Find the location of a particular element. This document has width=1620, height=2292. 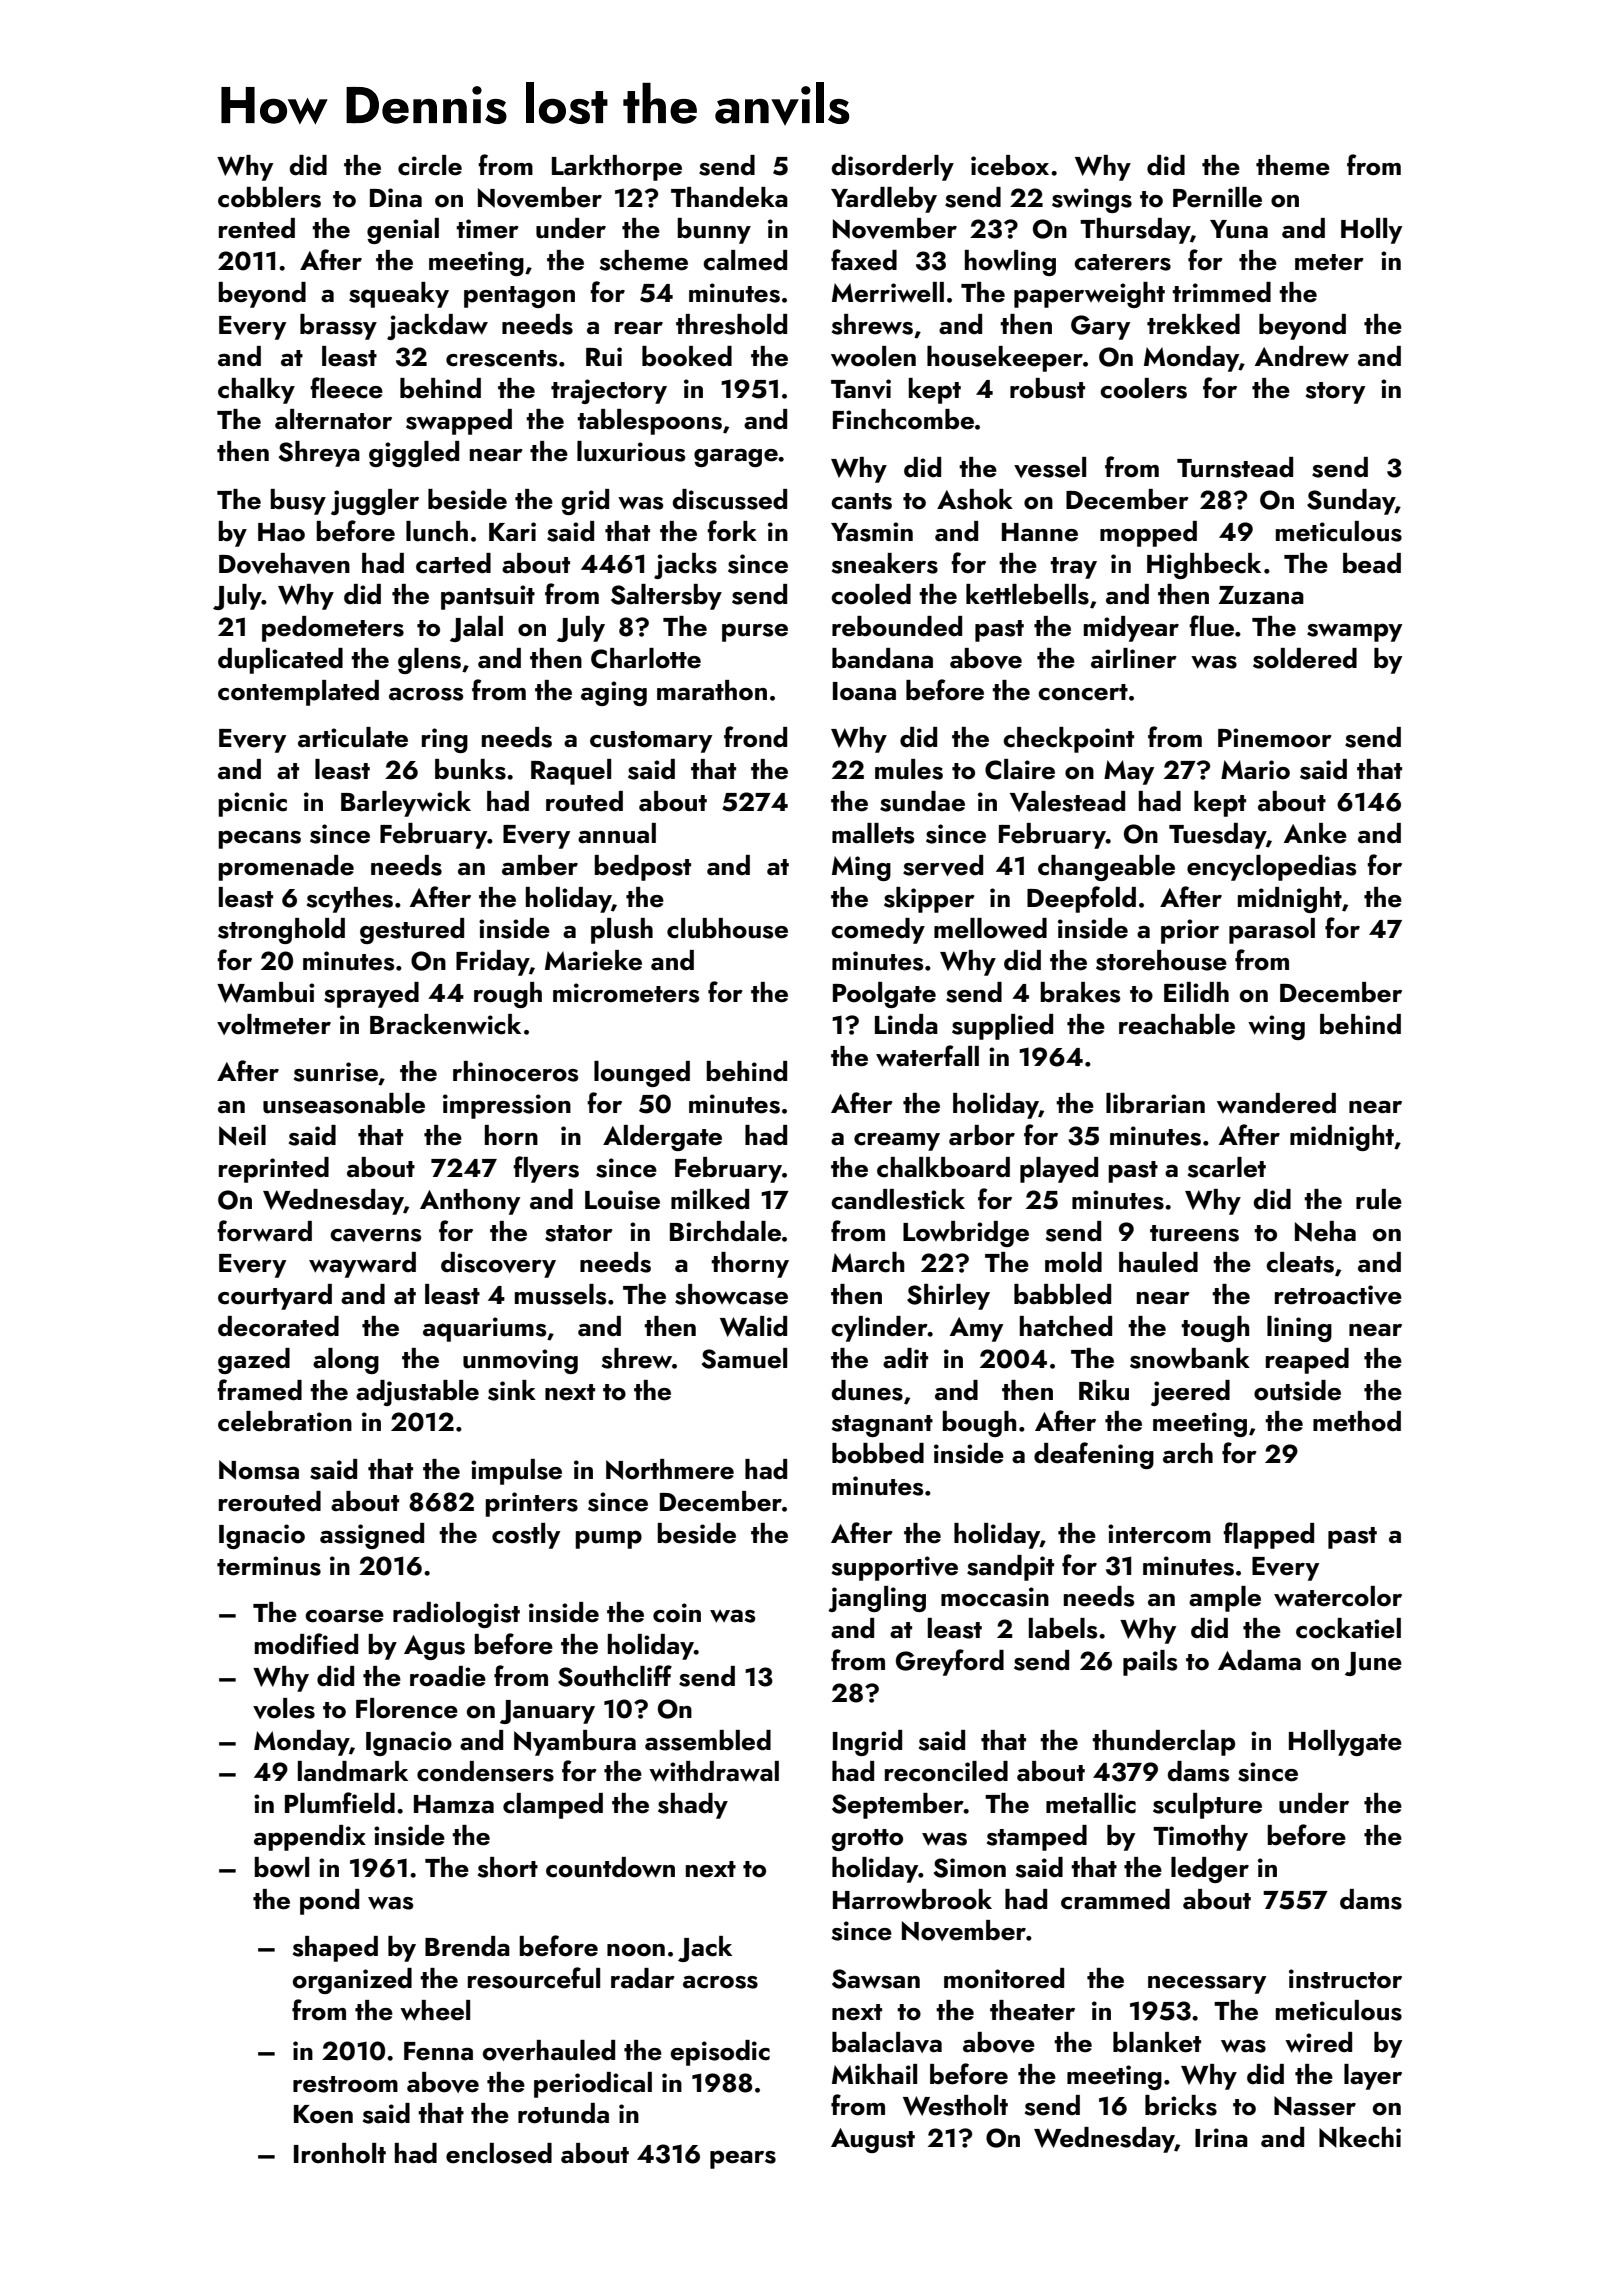

genial is located at coordinates (403, 231).
